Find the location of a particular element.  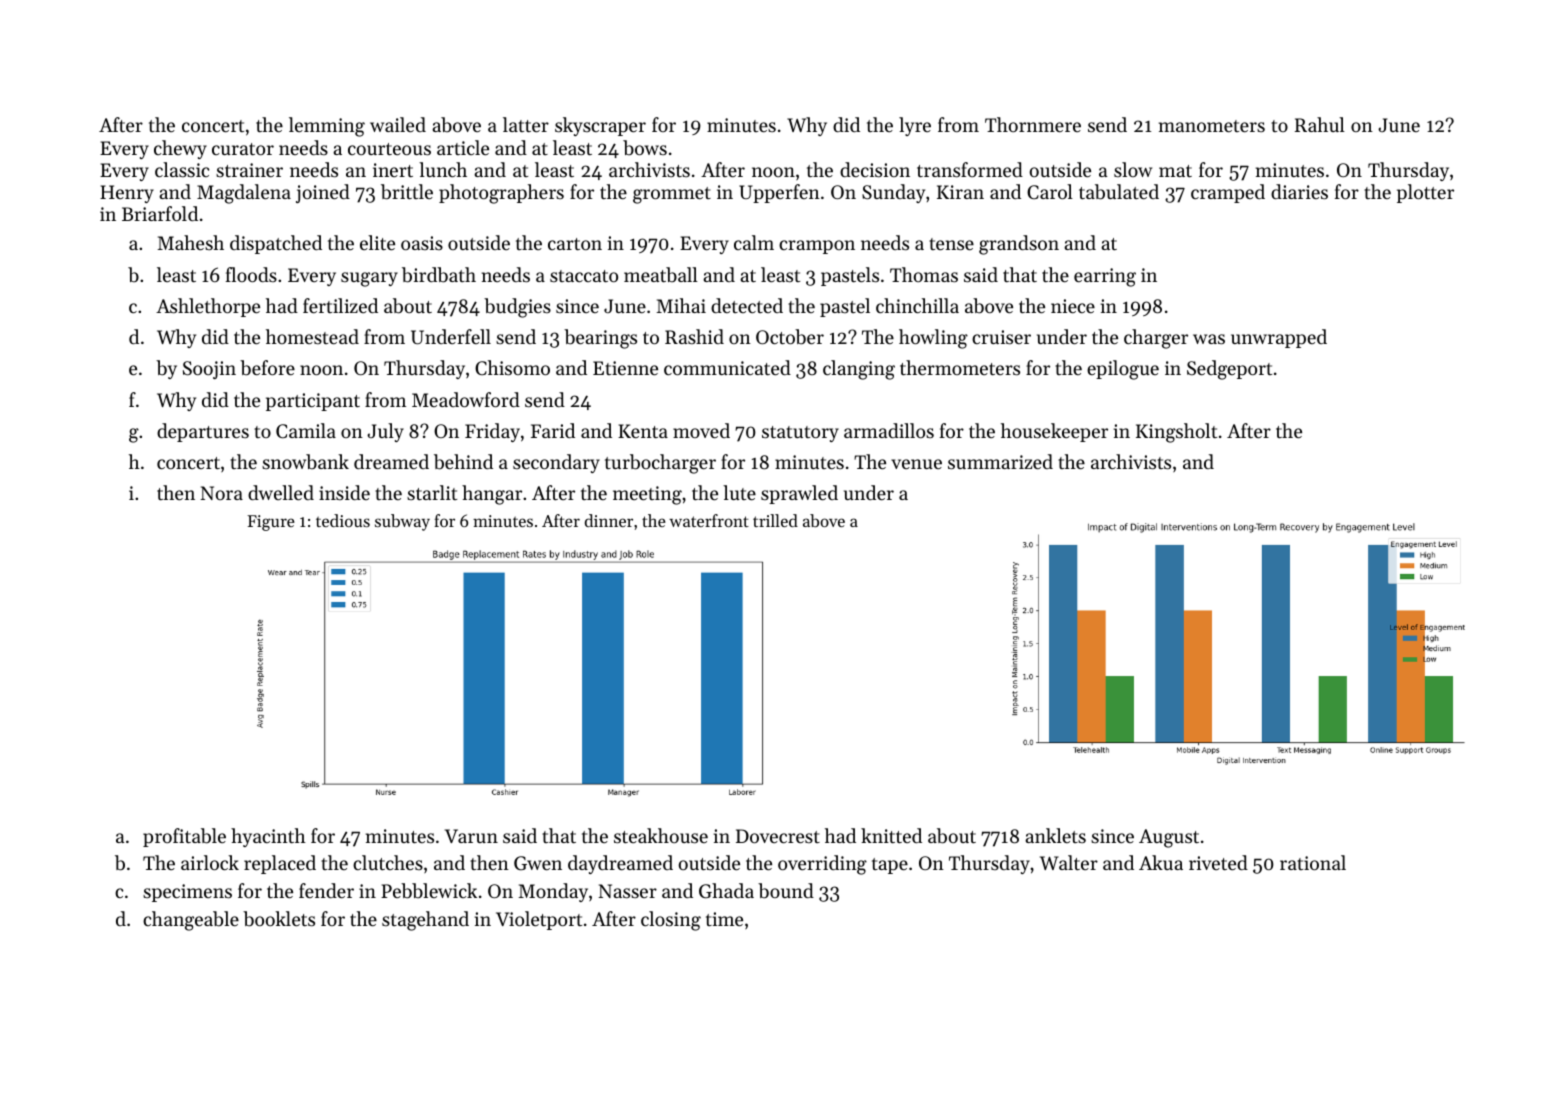

summarized is located at coordinates (1000, 461).
